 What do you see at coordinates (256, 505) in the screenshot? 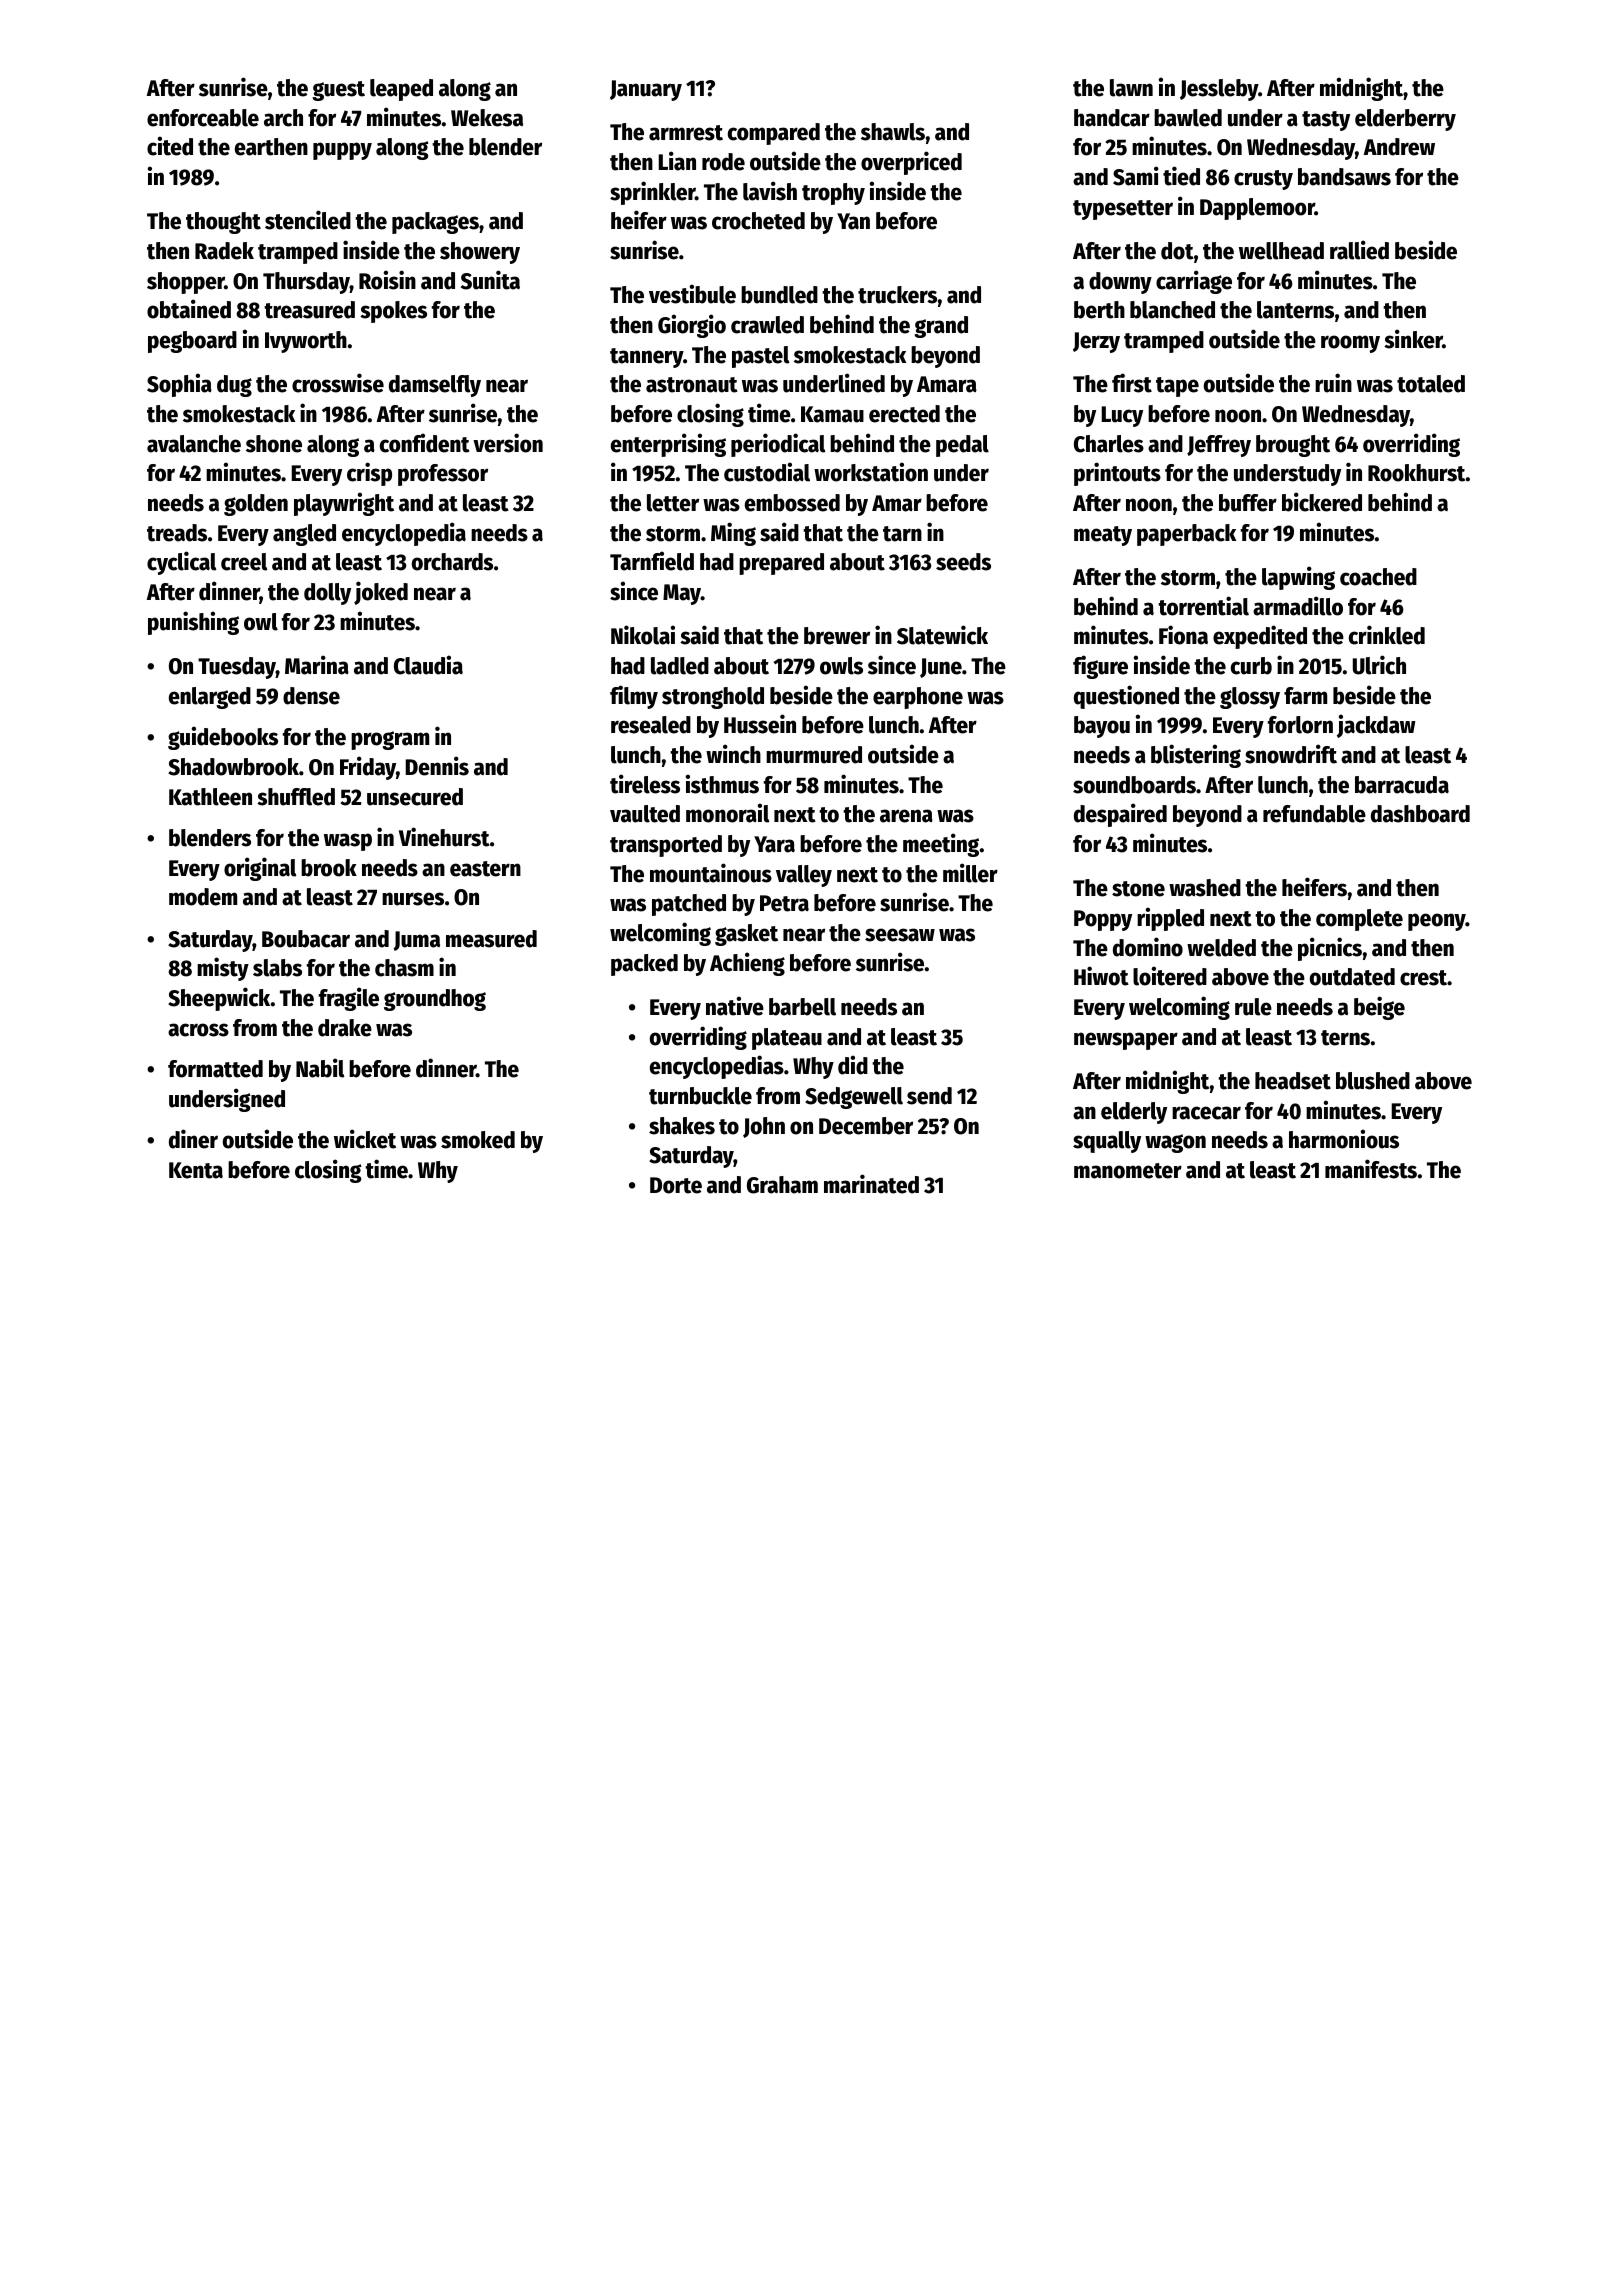
I see `golden` at bounding box center [256, 505].
